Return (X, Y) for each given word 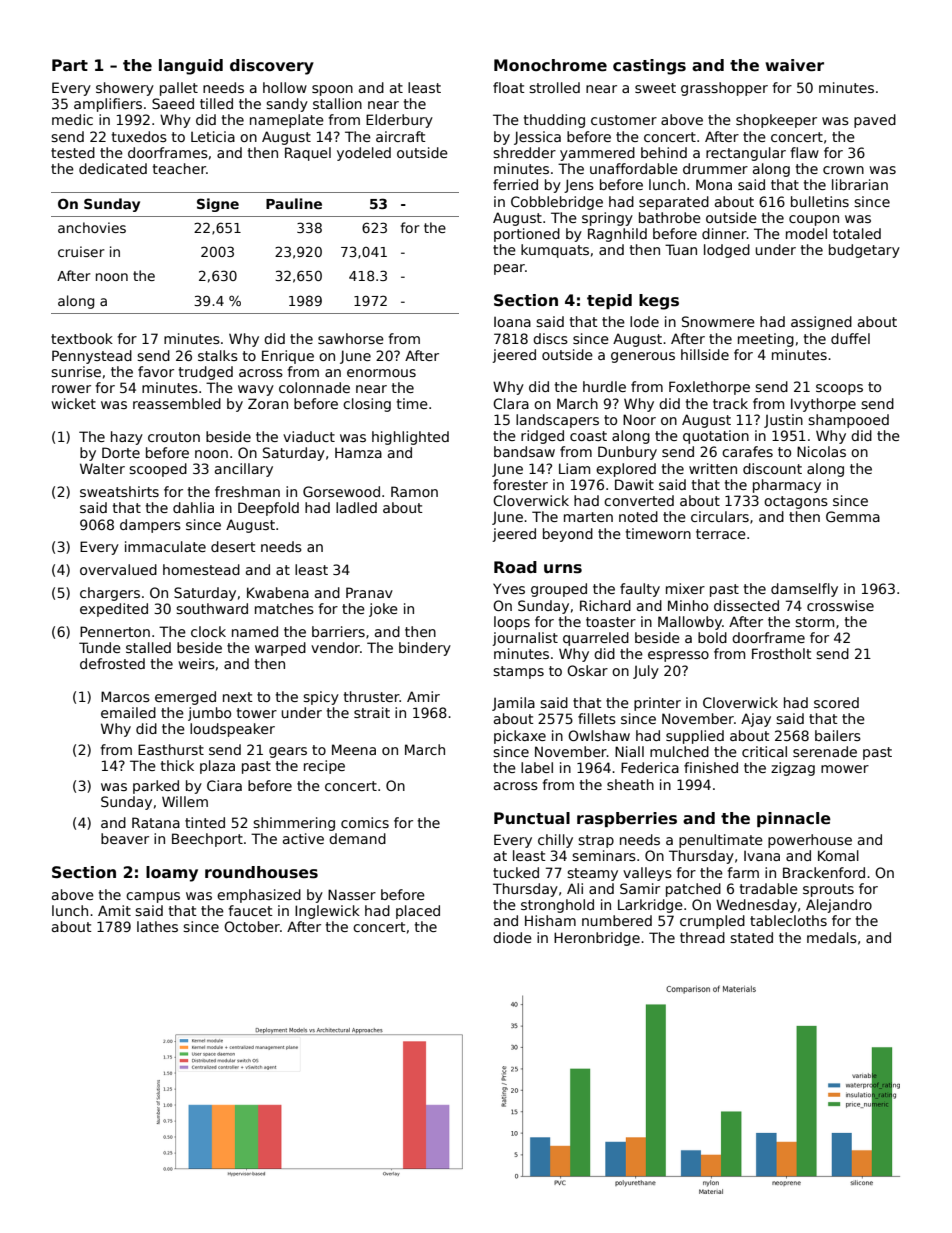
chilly (555, 841)
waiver (794, 65)
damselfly (804, 590)
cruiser (81, 251)
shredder (524, 152)
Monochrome (550, 65)
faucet (250, 910)
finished (711, 767)
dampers (150, 526)
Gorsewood (341, 491)
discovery (272, 67)
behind (664, 152)
